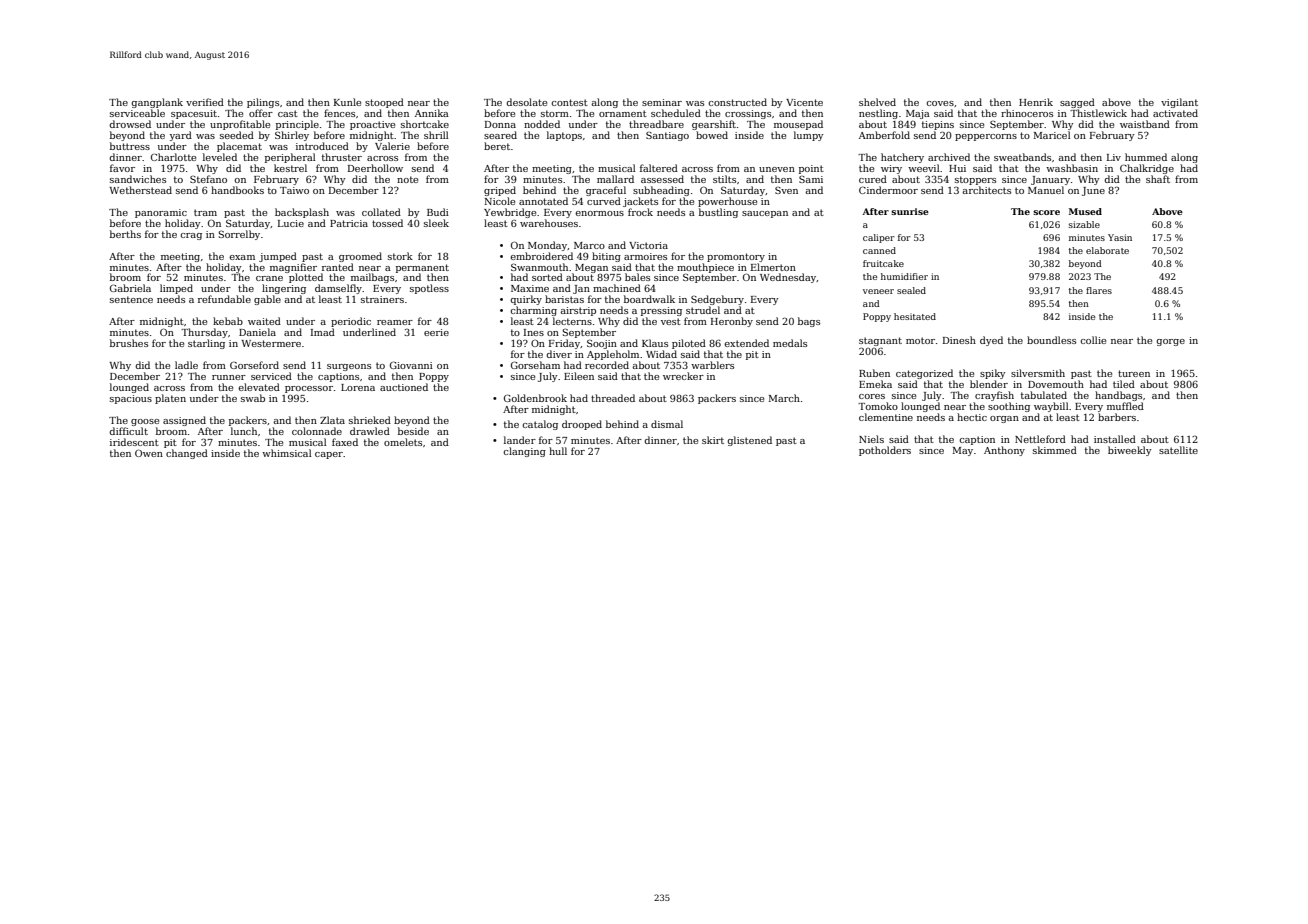 The image size is (1308, 924). I want to click on faxed, so click(345, 442).
